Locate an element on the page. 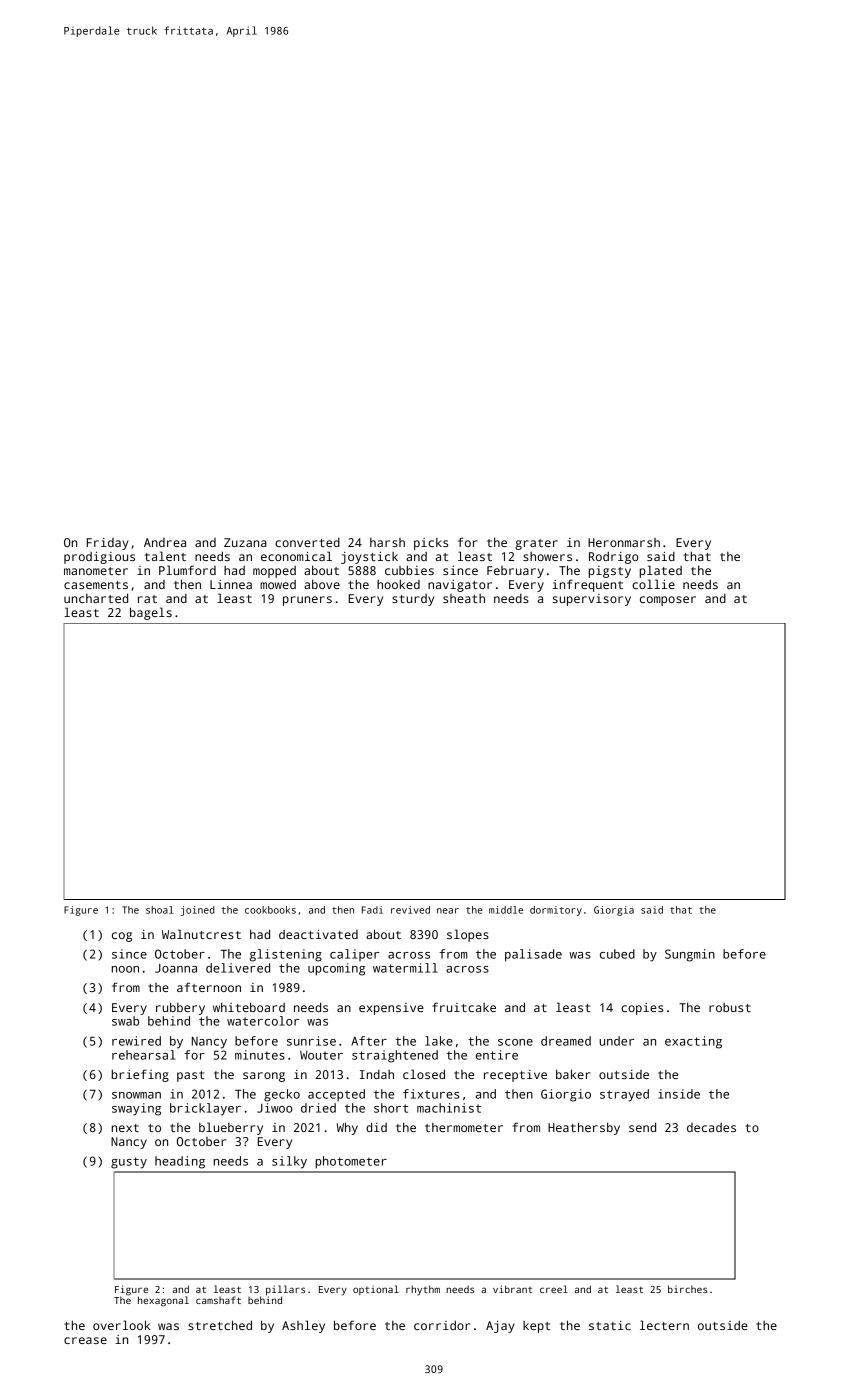 This page has height=1400, width=849. shoal is located at coordinates (159, 910).
